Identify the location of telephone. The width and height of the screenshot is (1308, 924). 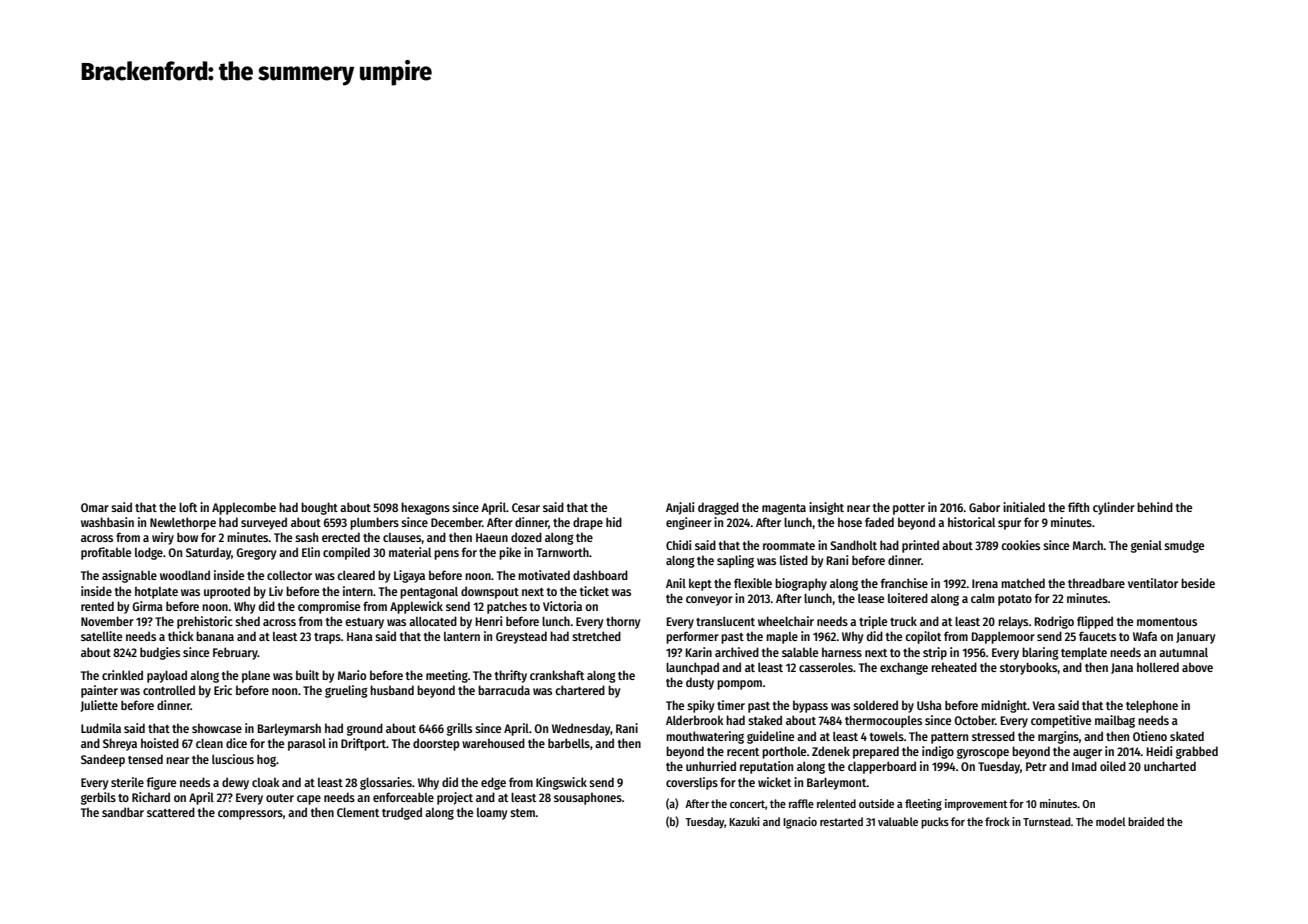
(1152, 706).
